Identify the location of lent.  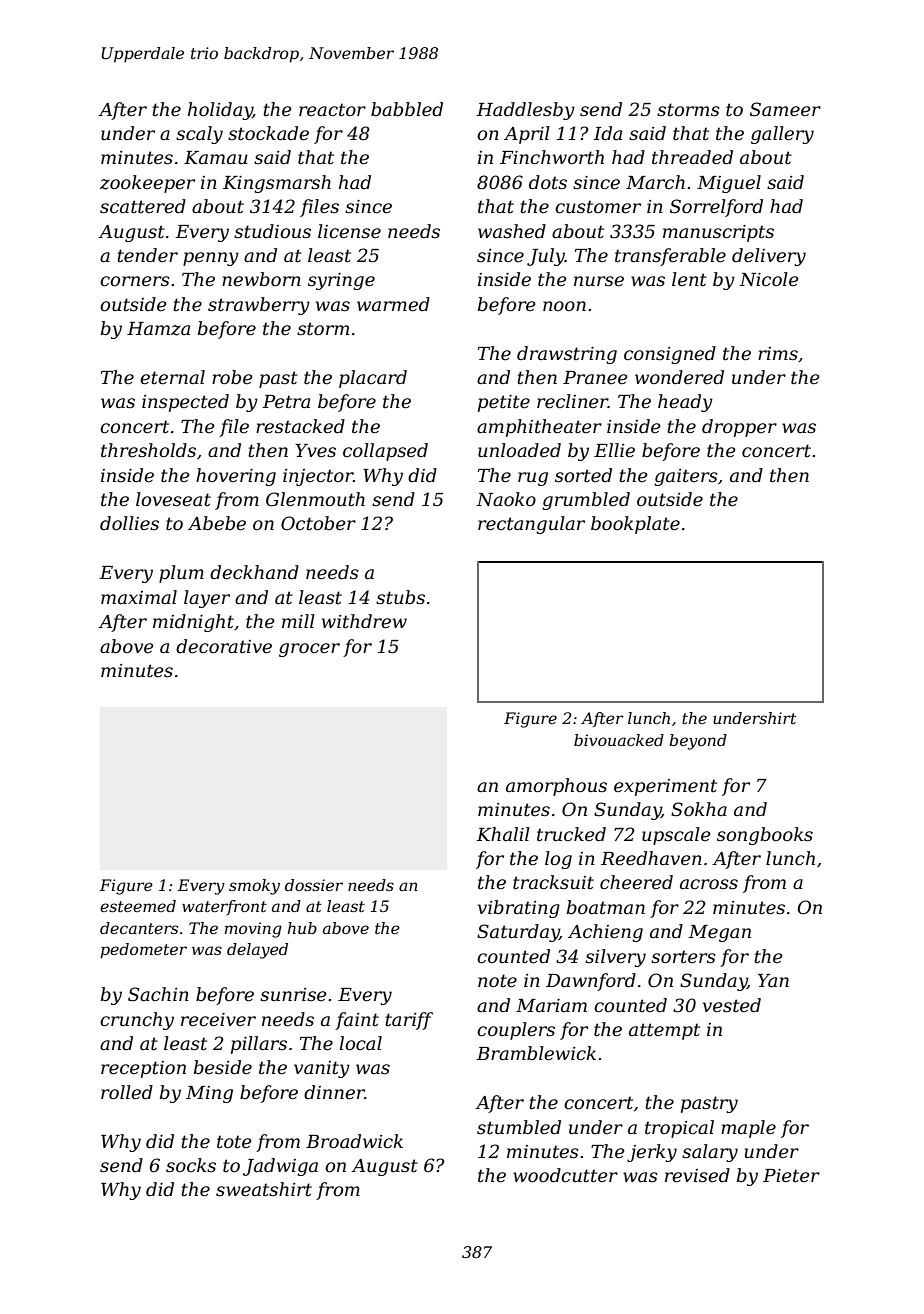
(689, 279).
